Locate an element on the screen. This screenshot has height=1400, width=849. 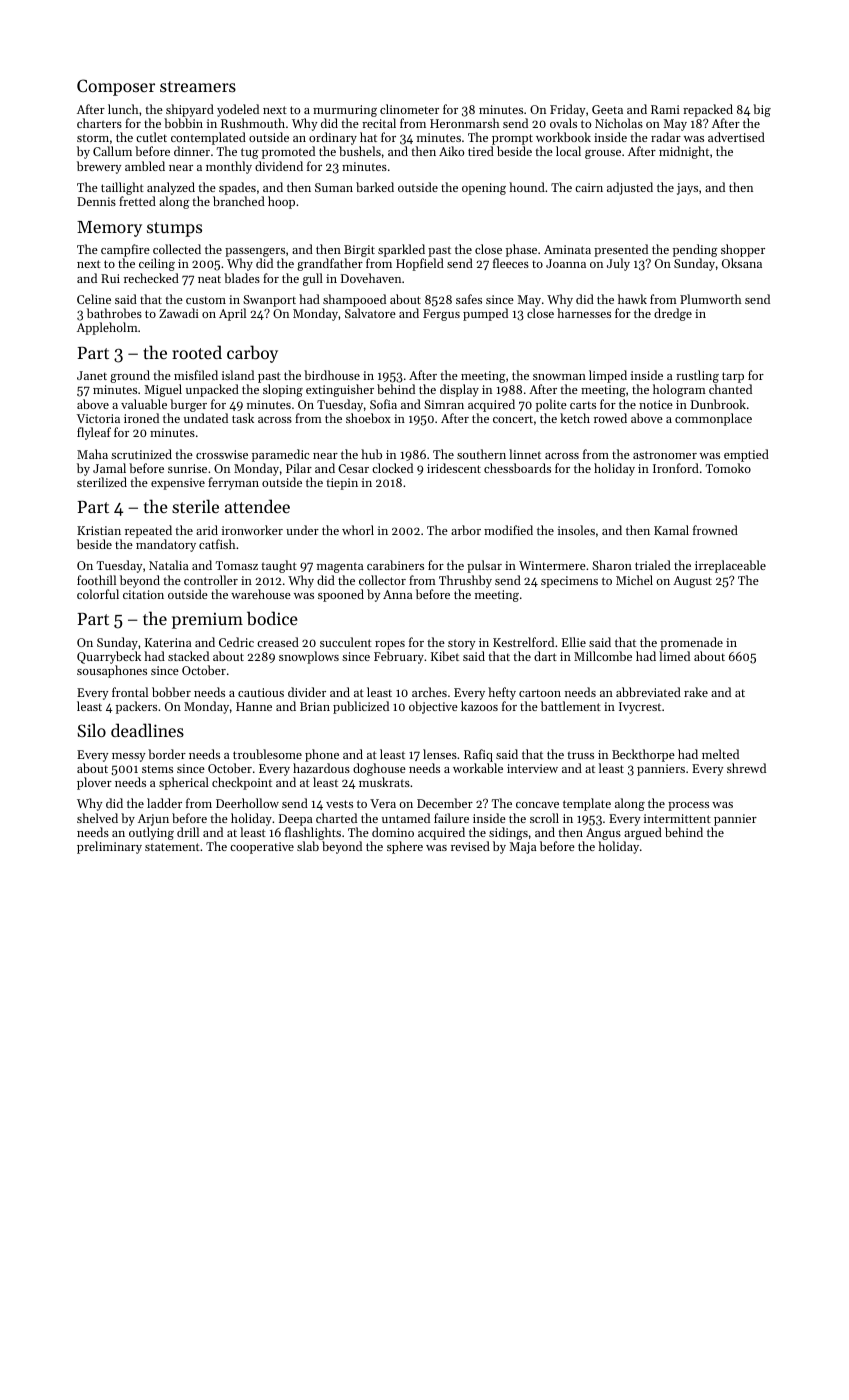
Composer is located at coordinates (116, 87).
